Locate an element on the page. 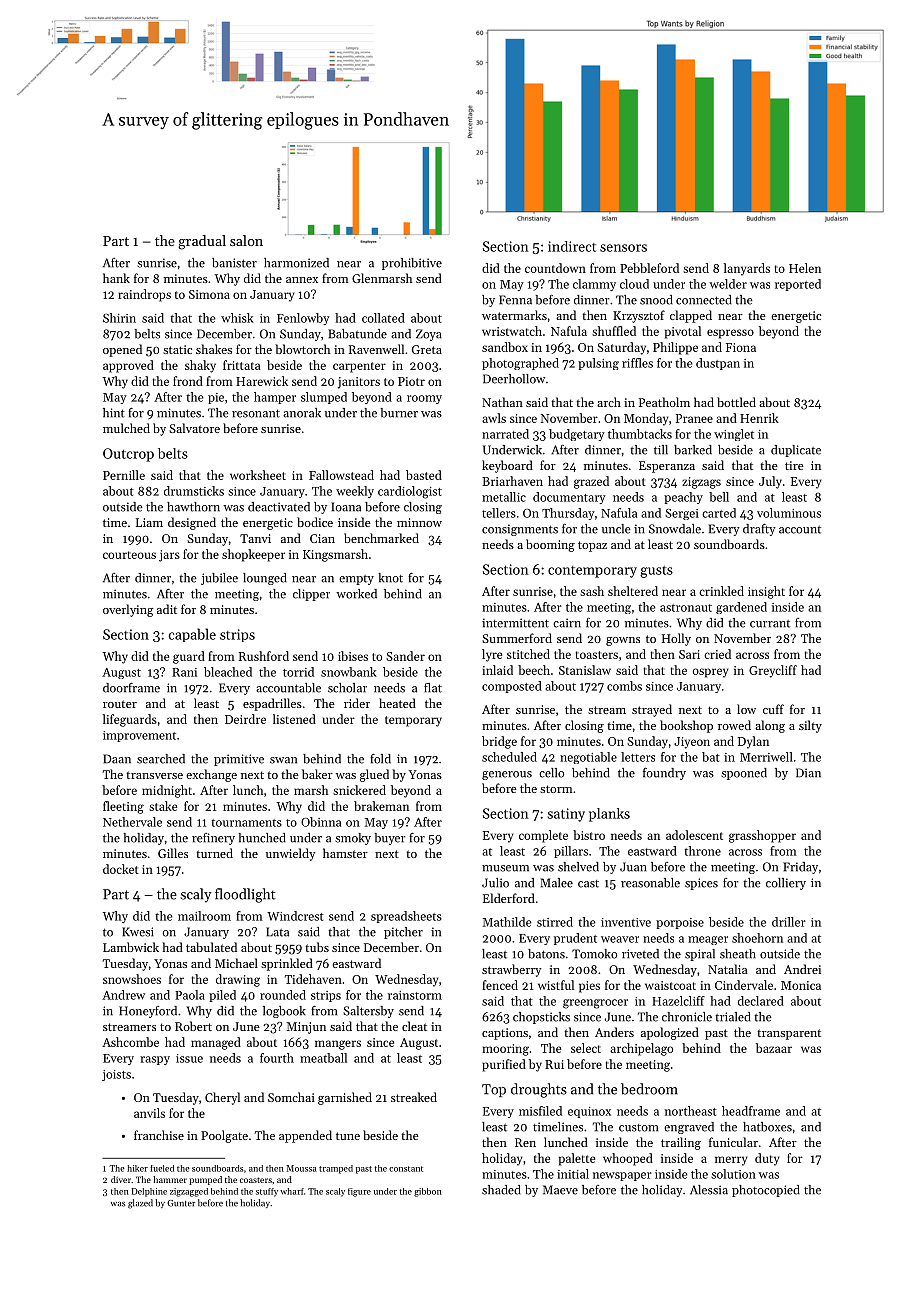 The width and height of the document is (924, 1308). waistcoat is located at coordinates (670, 985).
